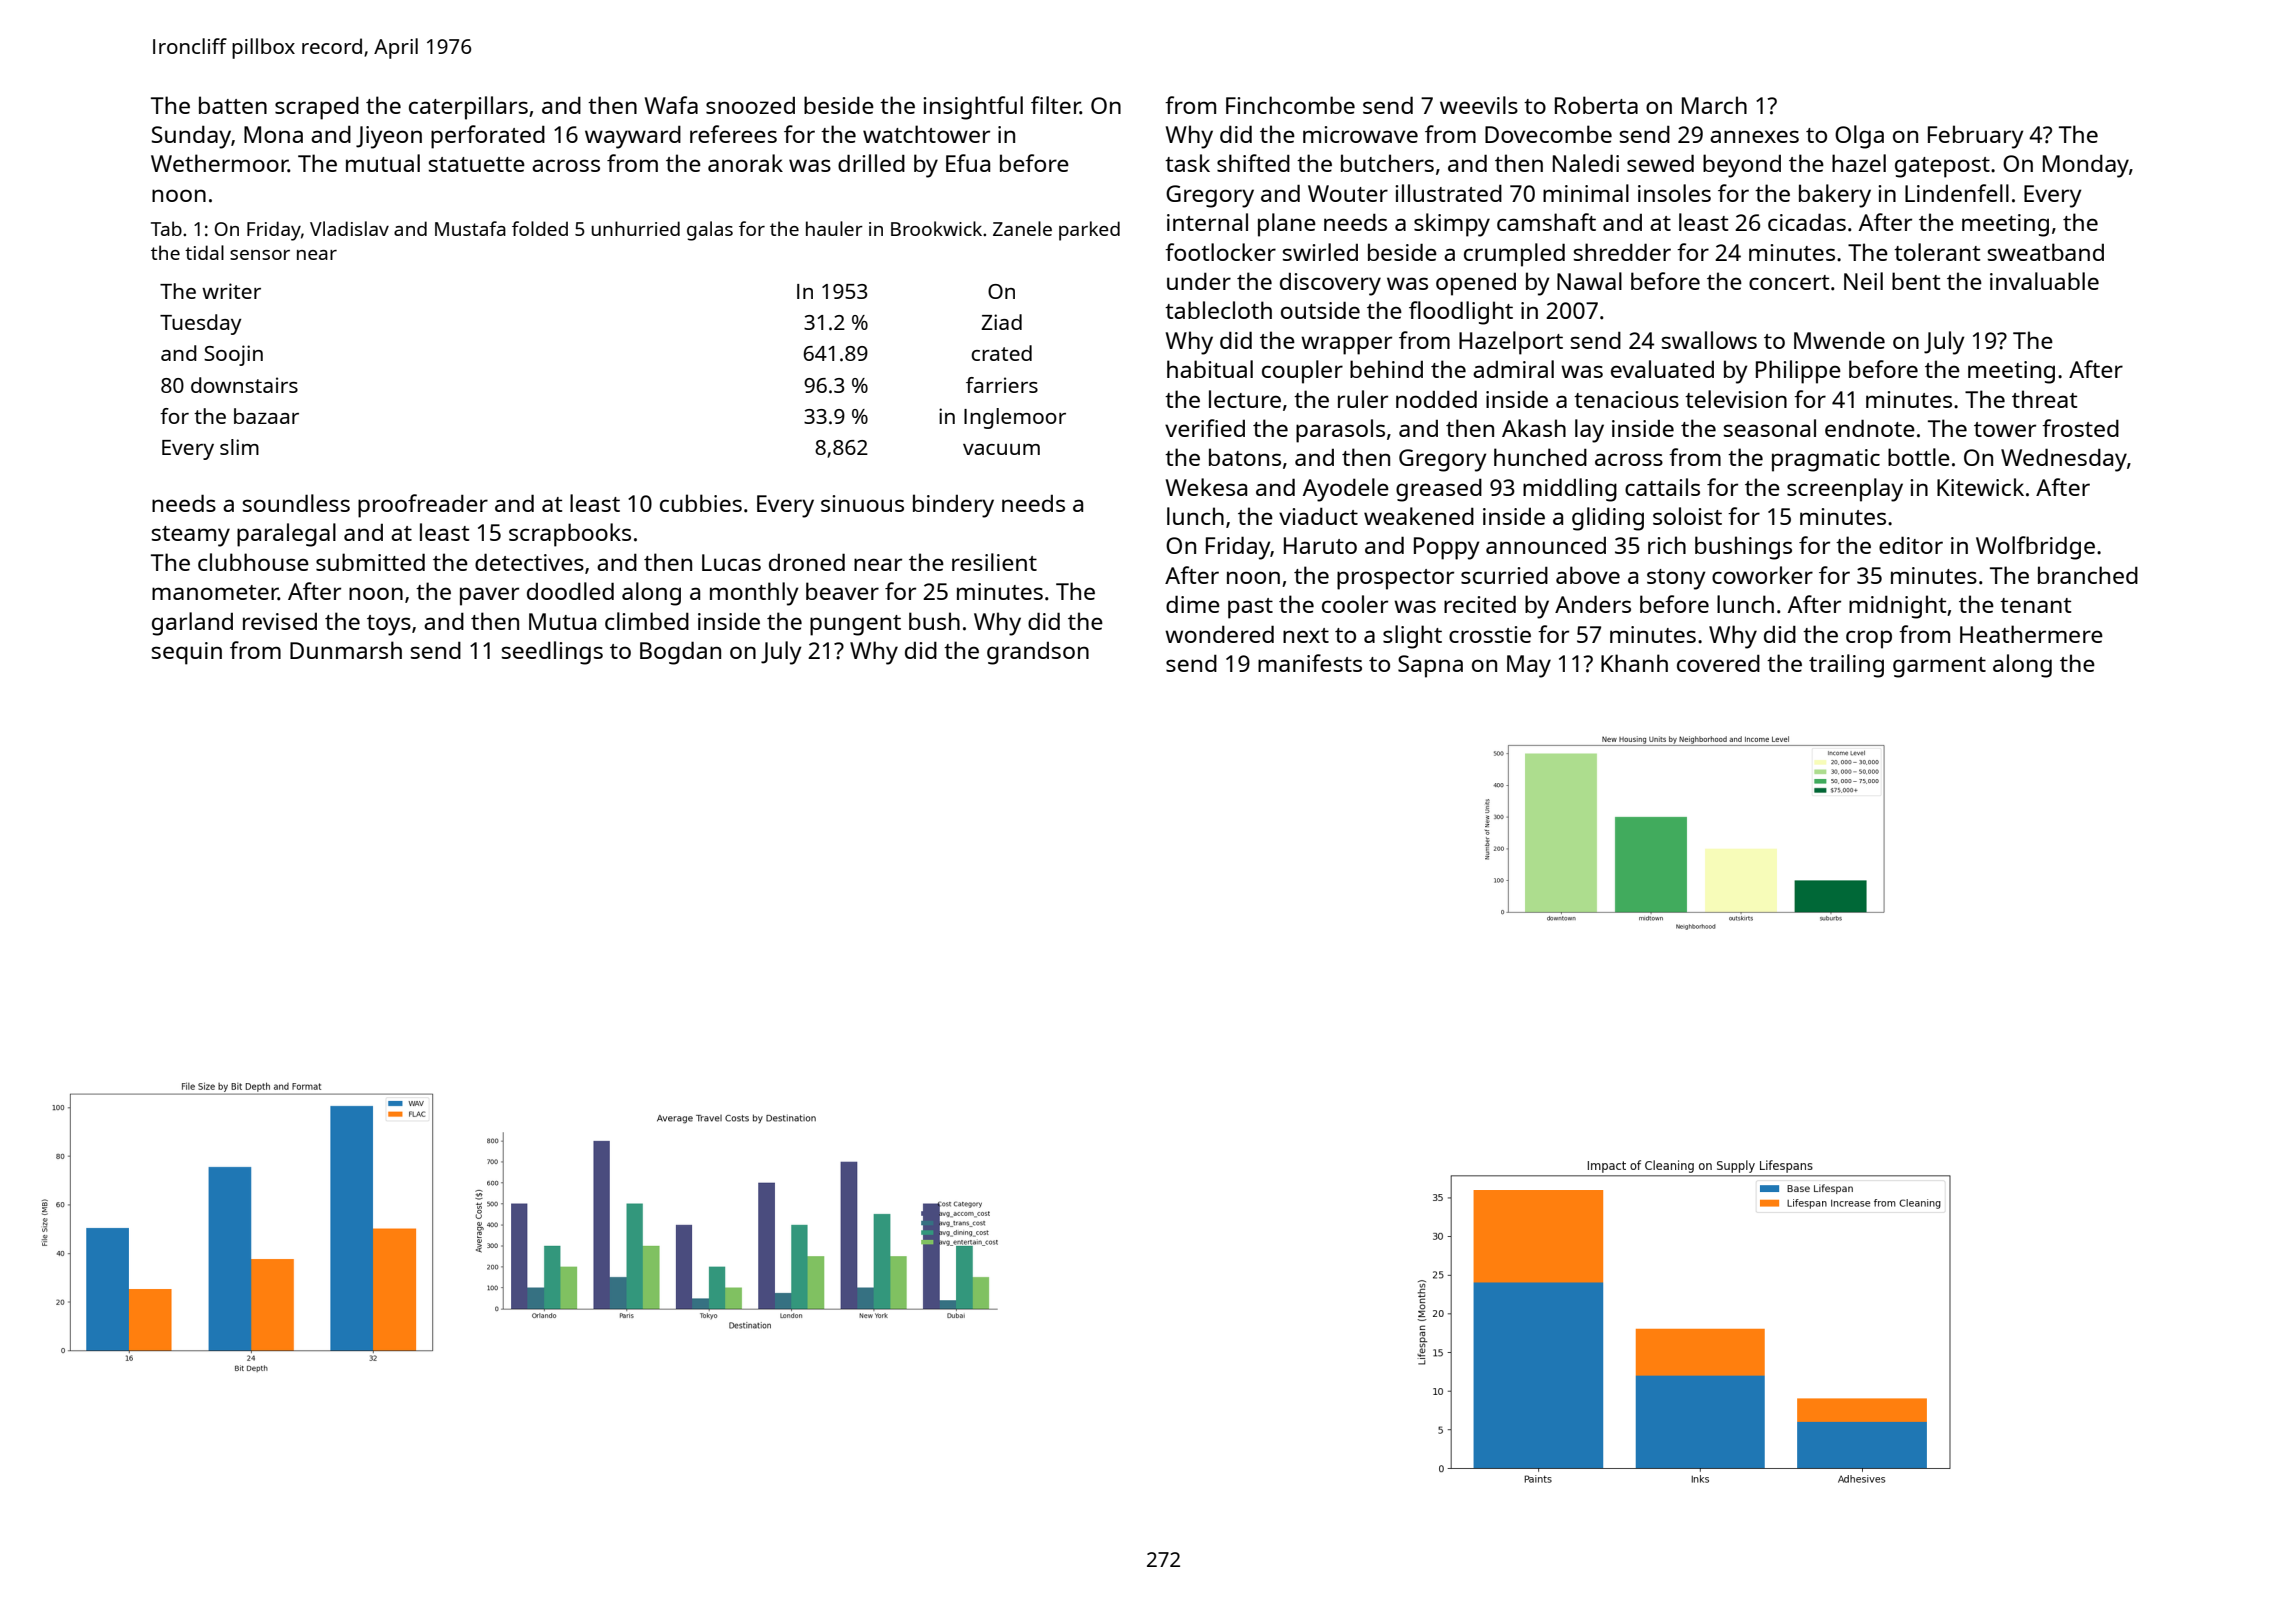 This screenshot has width=2292, height=1620. I want to click on under, so click(1199, 281).
